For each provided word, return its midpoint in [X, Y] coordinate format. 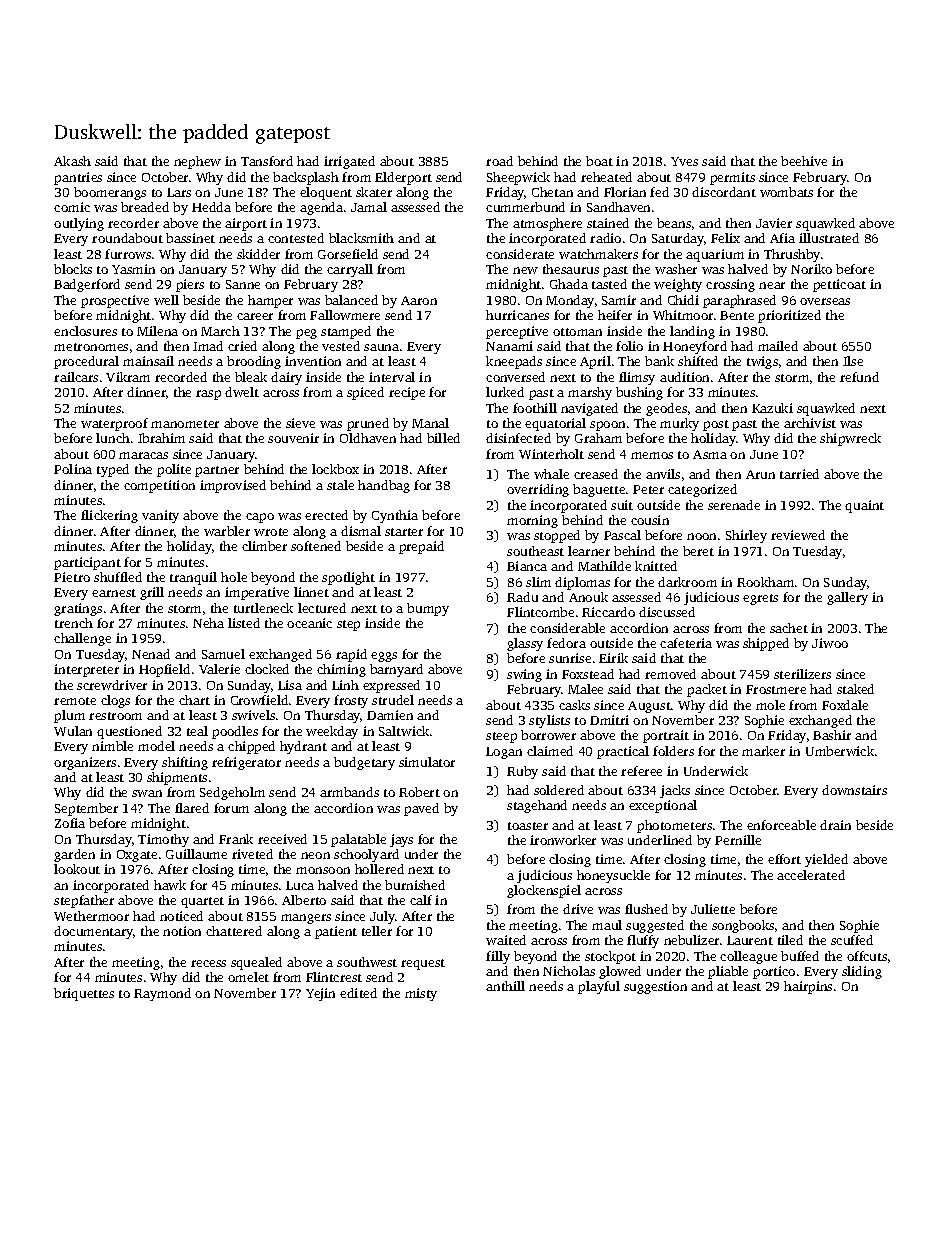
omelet [248, 977]
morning [532, 521]
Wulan [73, 731]
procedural [86, 362]
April [595, 362]
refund [859, 377]
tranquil [193, 578]
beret [698, 551]
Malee [585, 689]
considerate [520, 254]
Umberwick [840, 751]
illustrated [829, 238]
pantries [78, 178]
